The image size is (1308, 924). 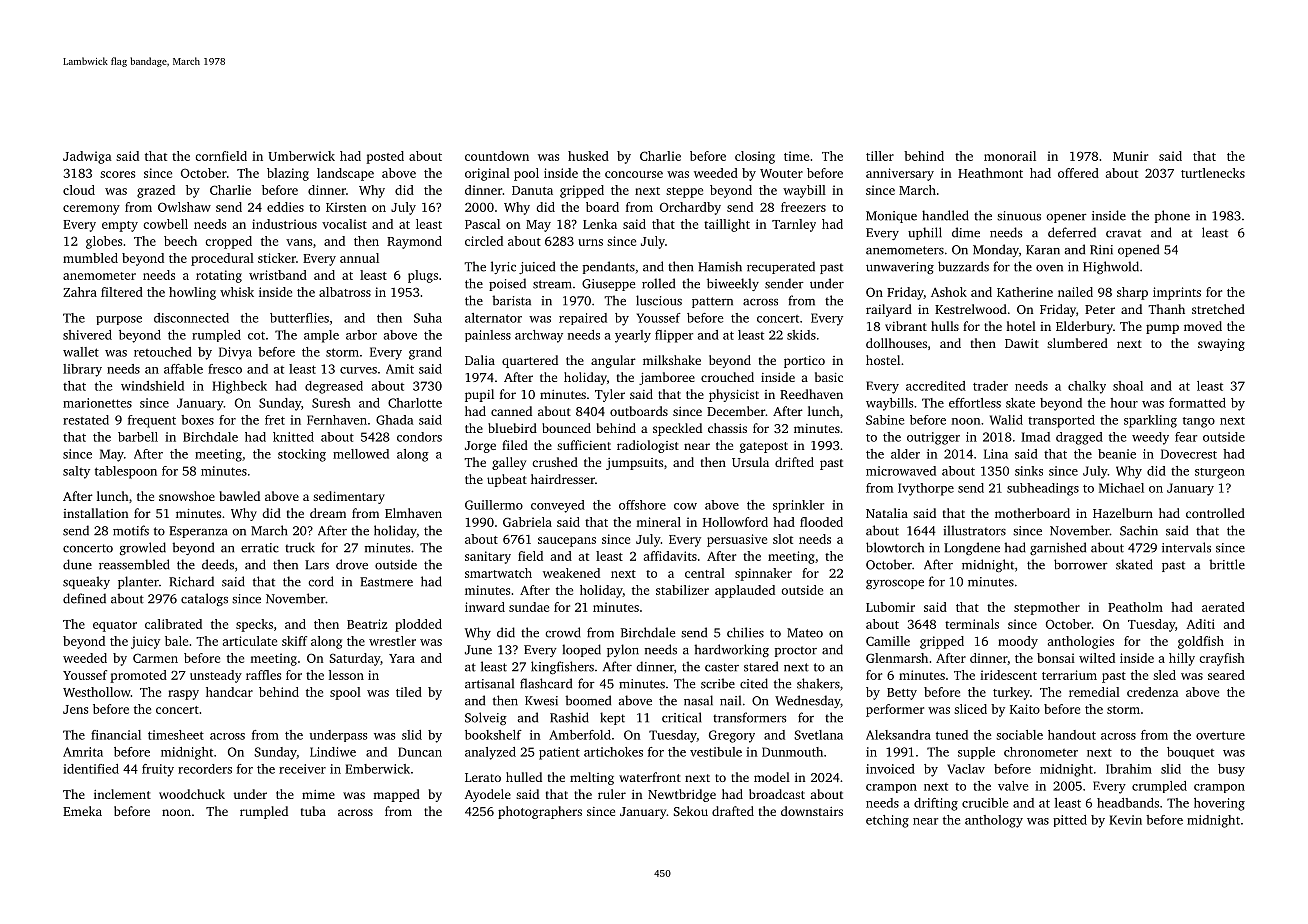 I want to click on snowshoe, so click(x=187, y=496).
